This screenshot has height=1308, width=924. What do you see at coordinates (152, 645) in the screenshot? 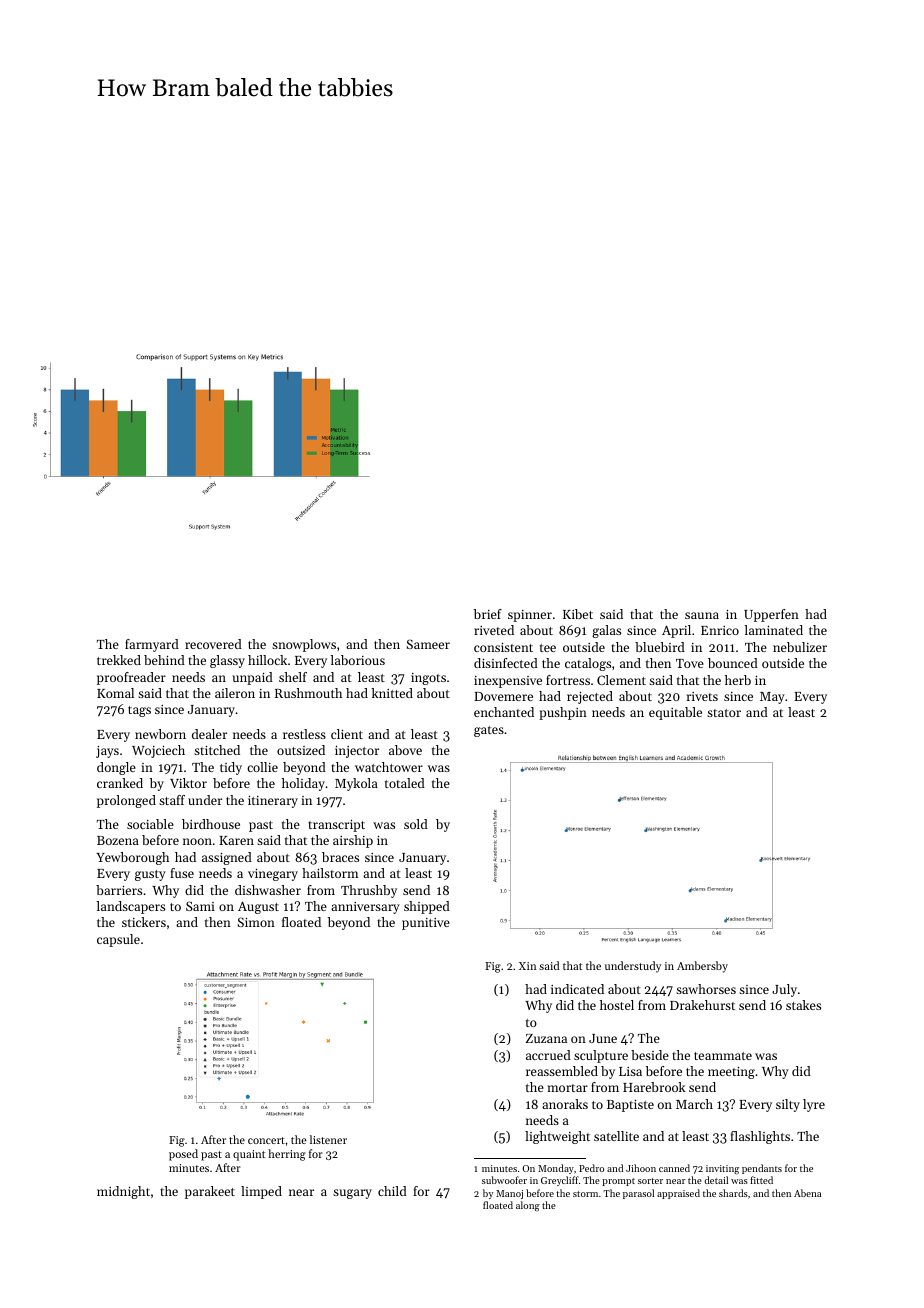
I see `farmyard` at bounding box center [152, 645].
